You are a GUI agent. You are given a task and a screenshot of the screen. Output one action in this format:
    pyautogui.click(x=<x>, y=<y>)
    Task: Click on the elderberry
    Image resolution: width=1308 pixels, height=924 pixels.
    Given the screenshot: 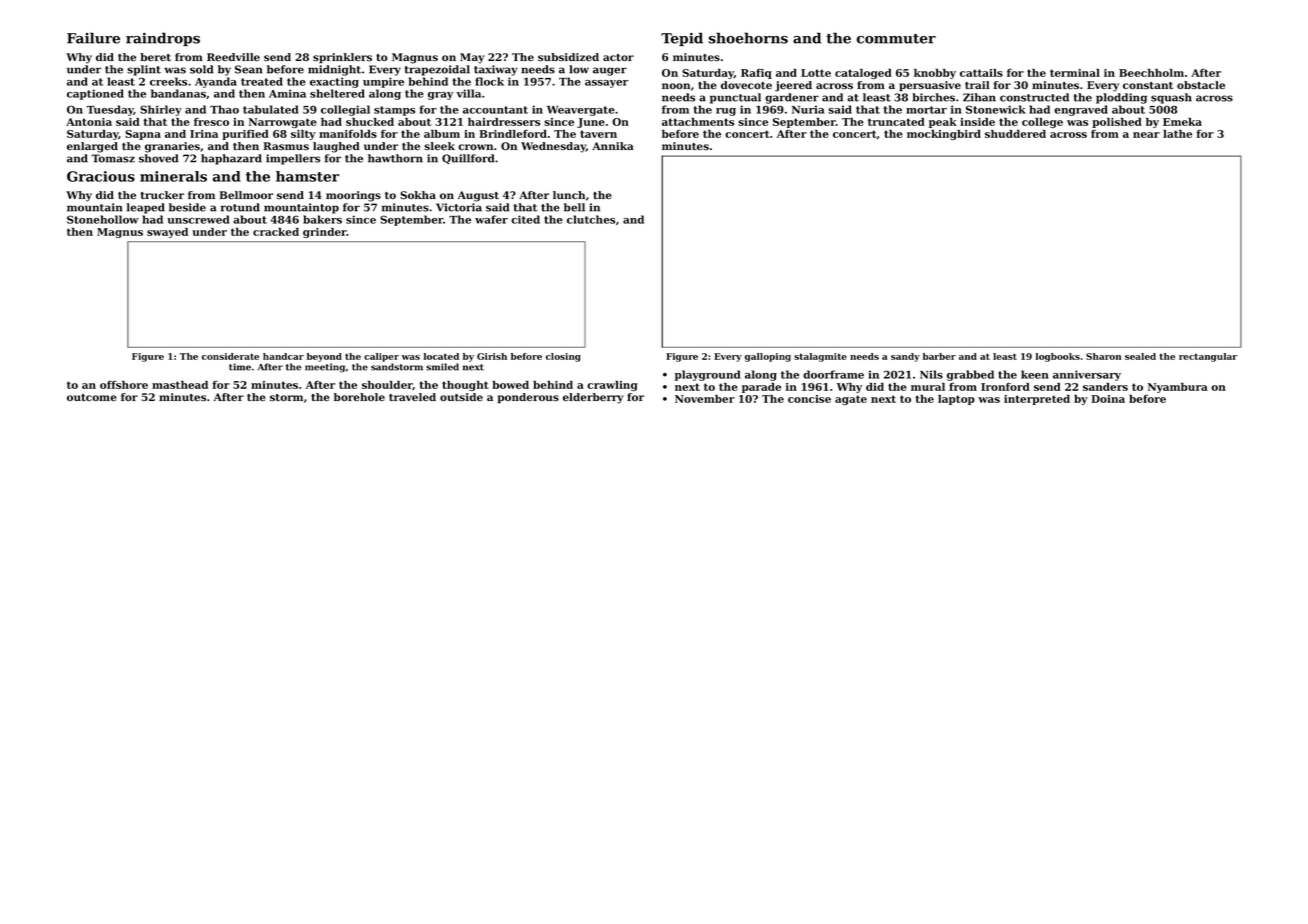 What is the action you would take?
    pyautogui.click(x=593, y=398)
